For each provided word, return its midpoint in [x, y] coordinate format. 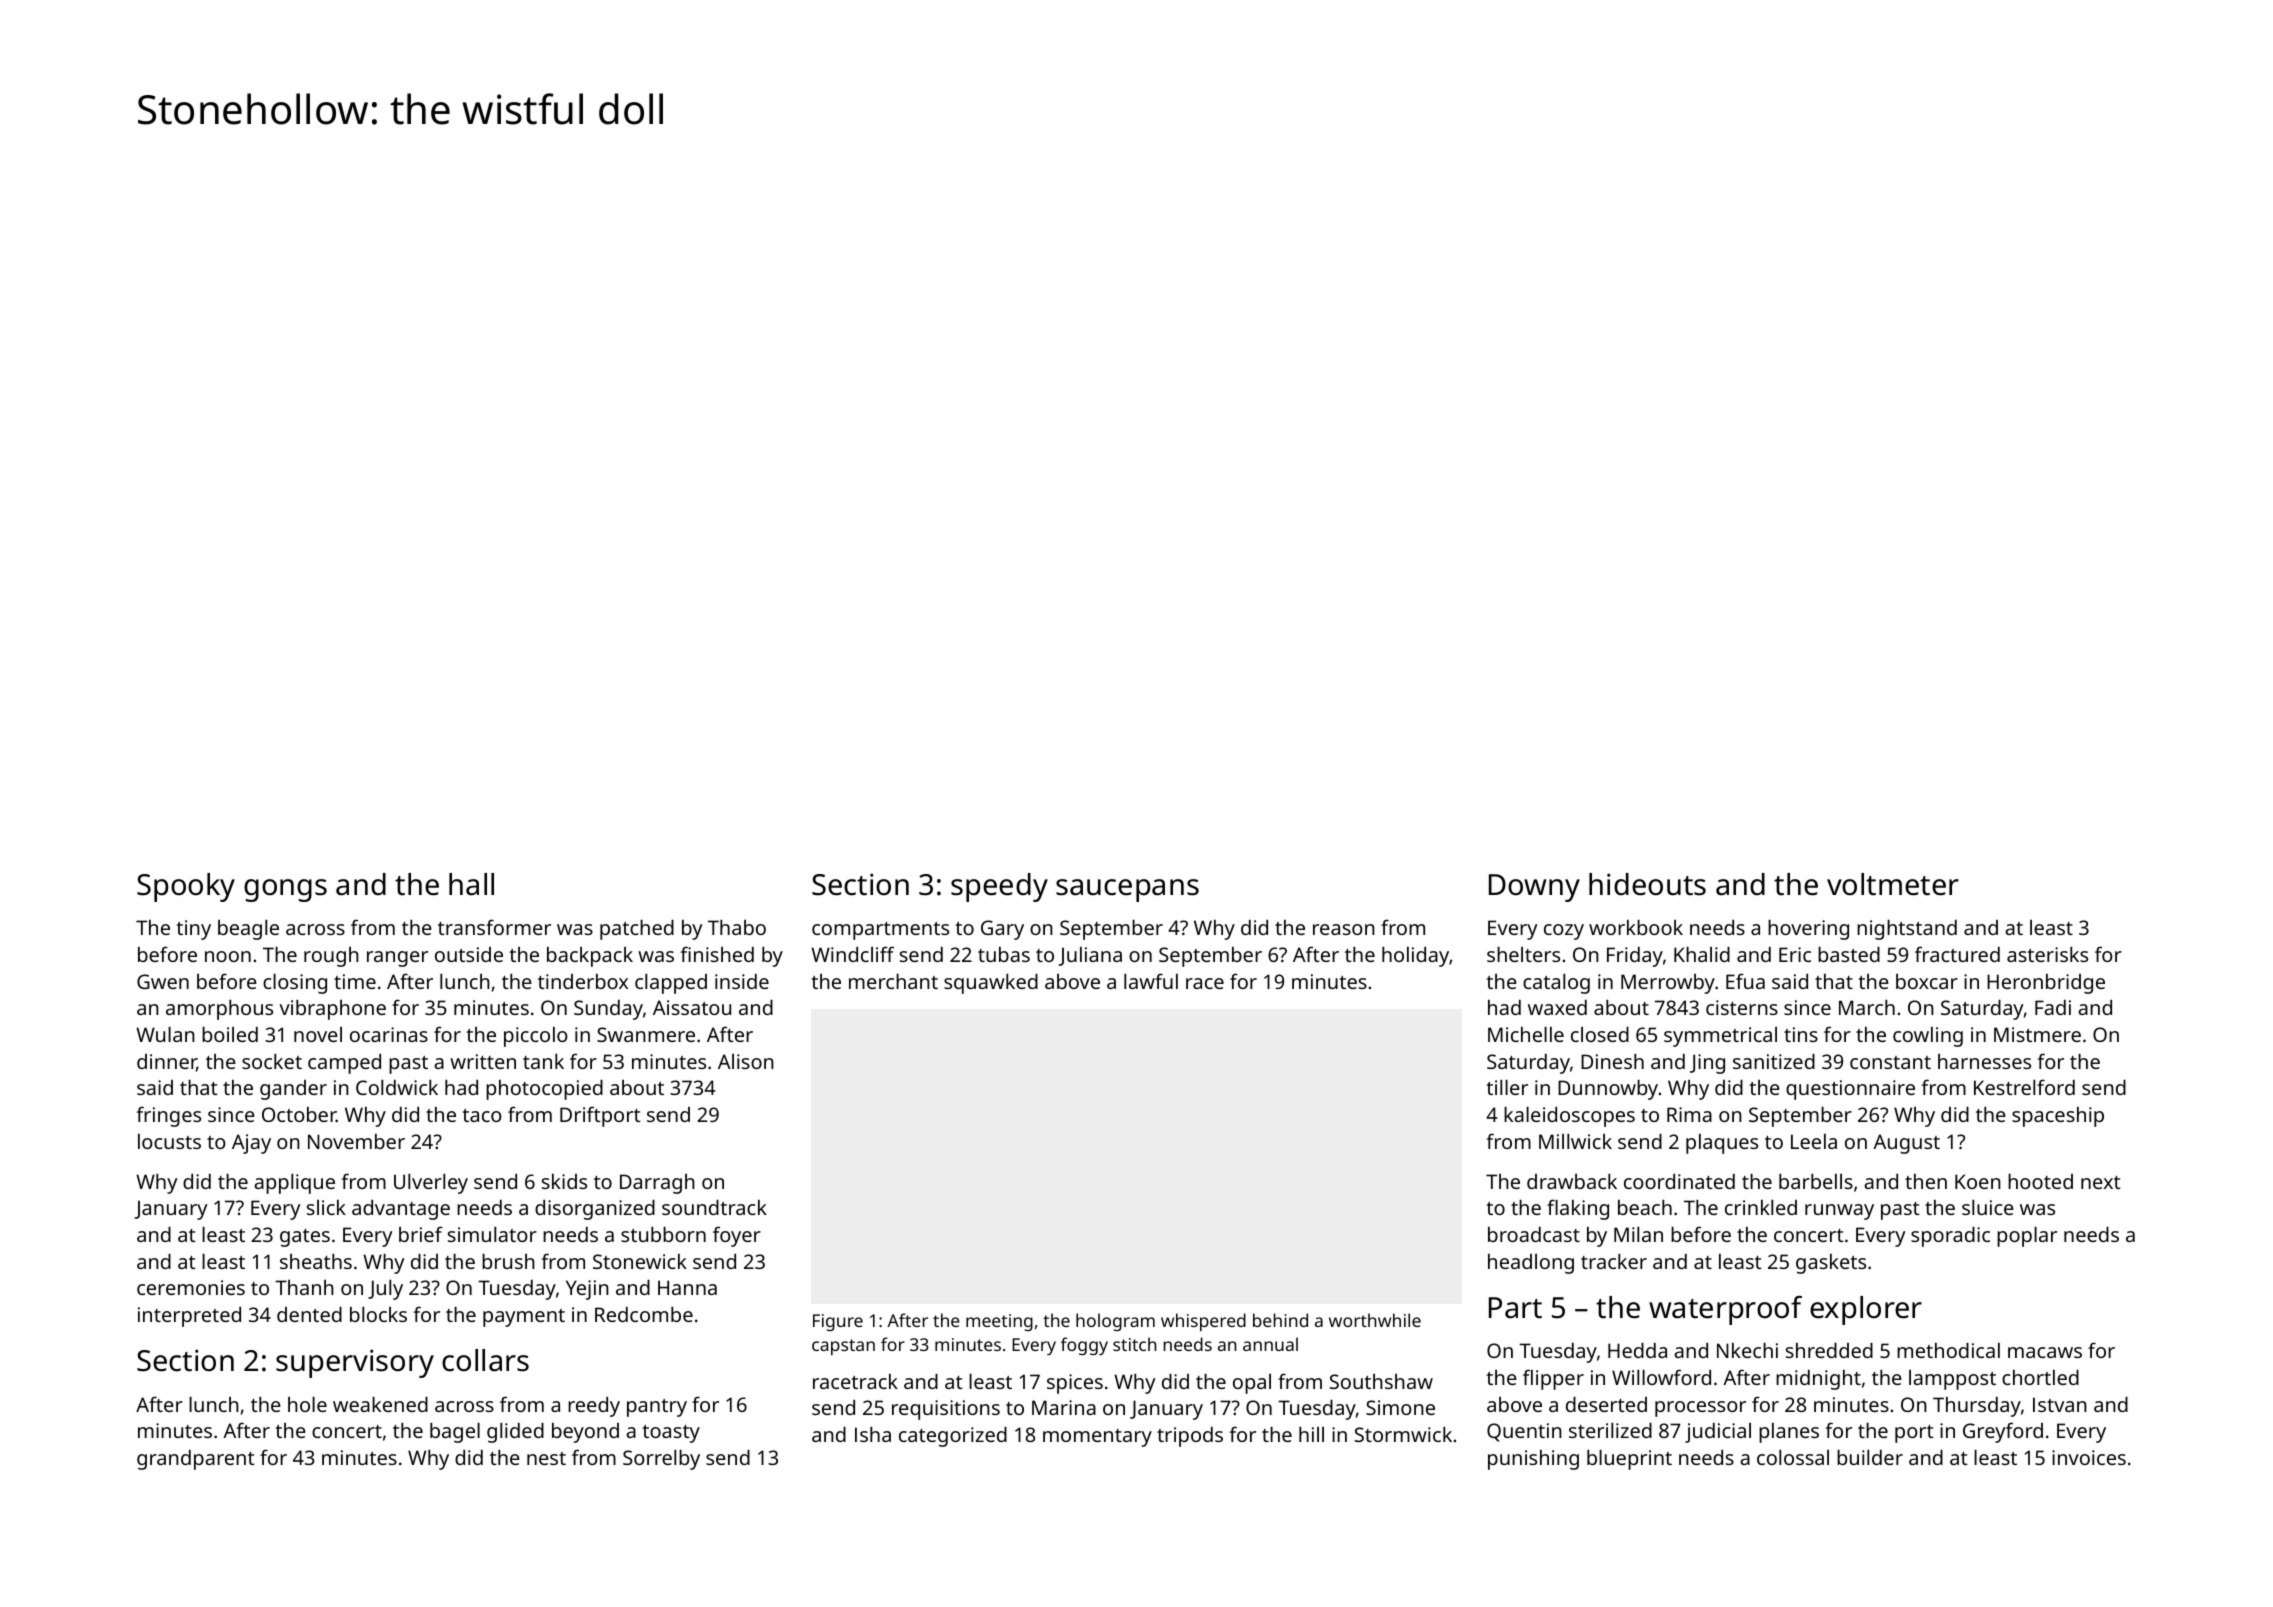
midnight [1818, 1380]
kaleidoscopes [1569, 1117]
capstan [843, 1347]
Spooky [186, 887]
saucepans [1127, 890]
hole [307, 1404]
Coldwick [397, 1087]
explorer [1866, 1310]
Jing [1707, 1064]
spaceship [2058, 1117]
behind [1280, 1320]
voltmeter [1893, 884]
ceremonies [191, 1287]
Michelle [1526, 1034]
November [356, 1141]
